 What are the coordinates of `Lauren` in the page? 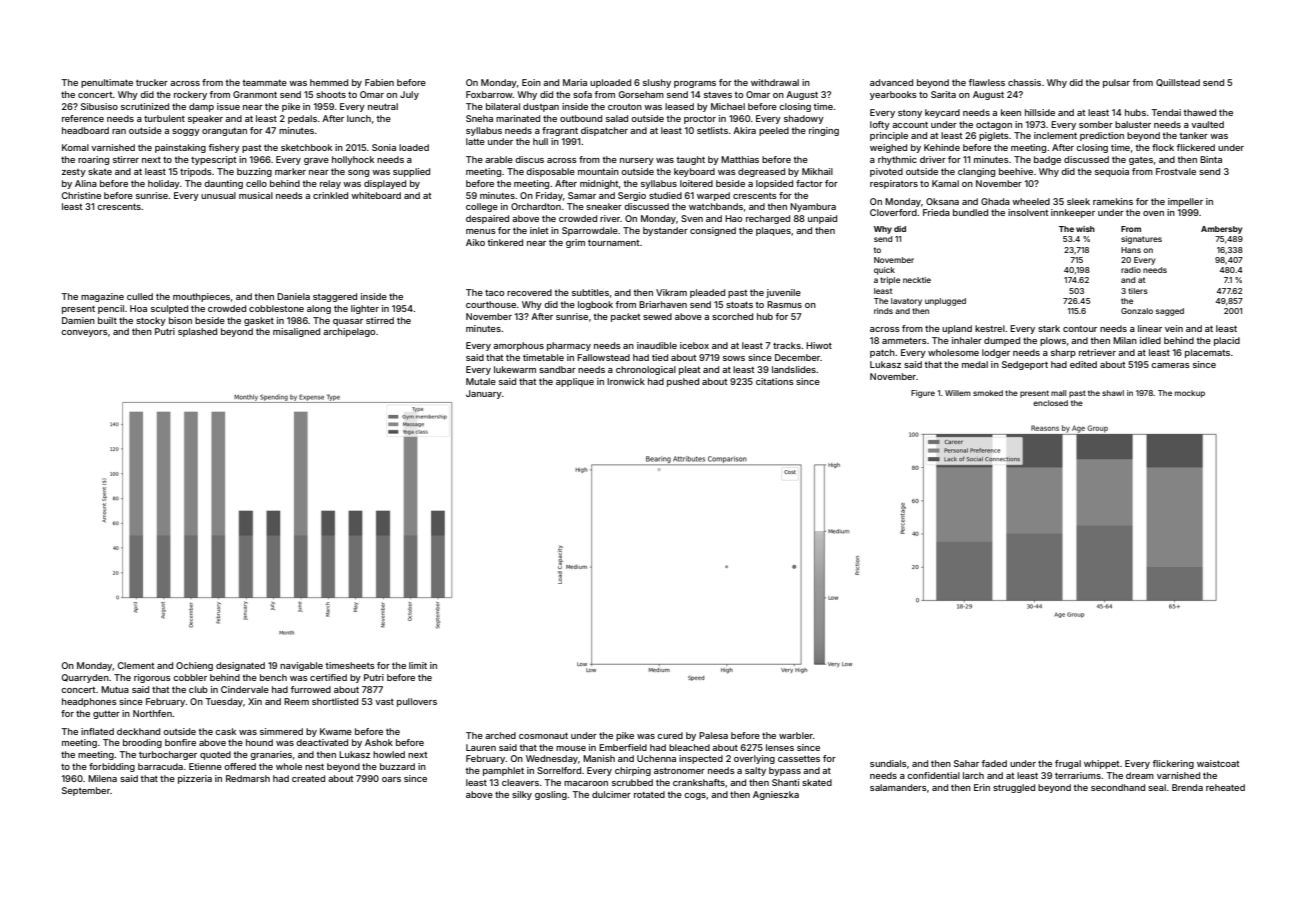 It's located at (481, 747).
